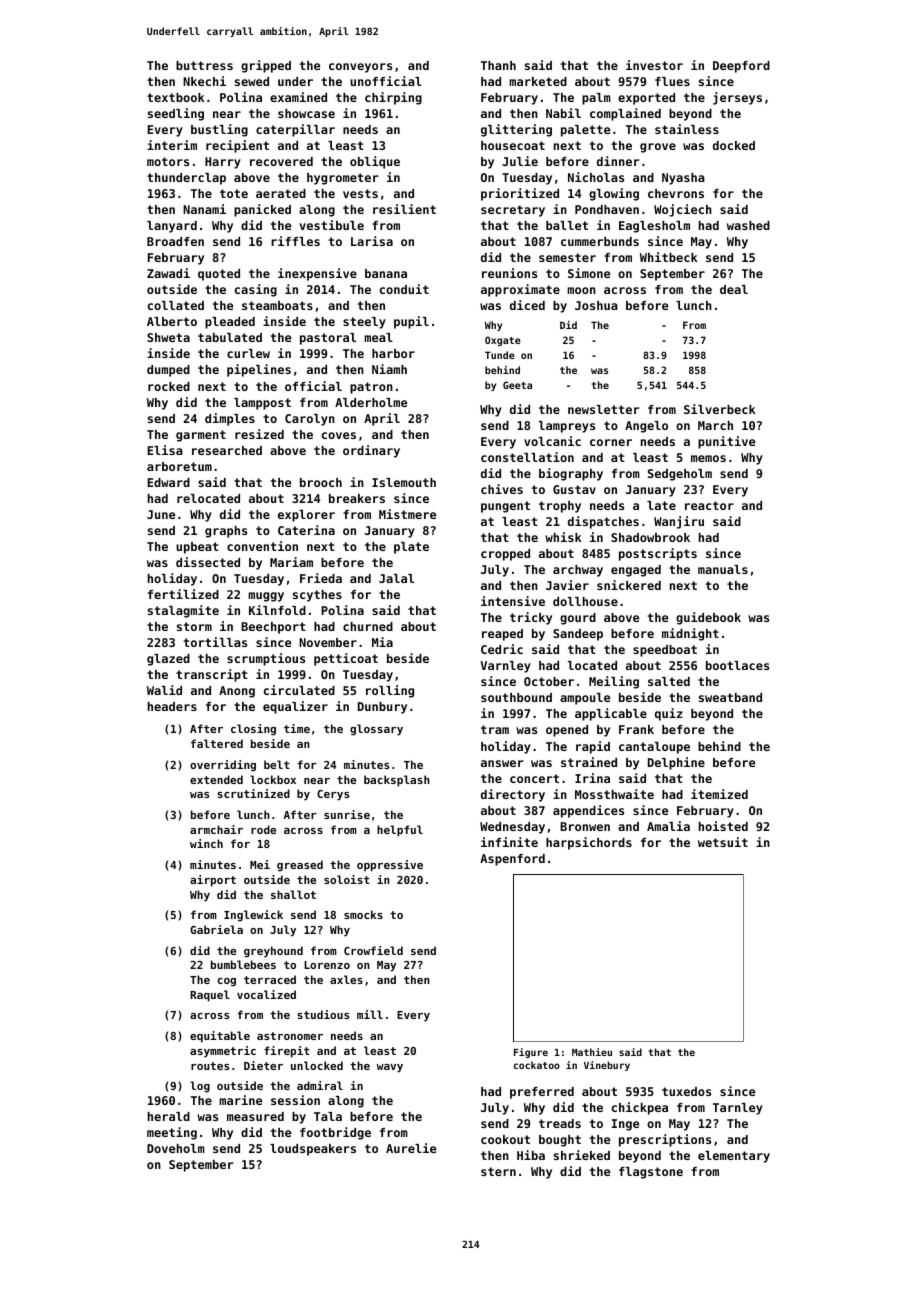  Describe the element at coordinates (585, 601) in the page. I see `dollhouse` at that location.
